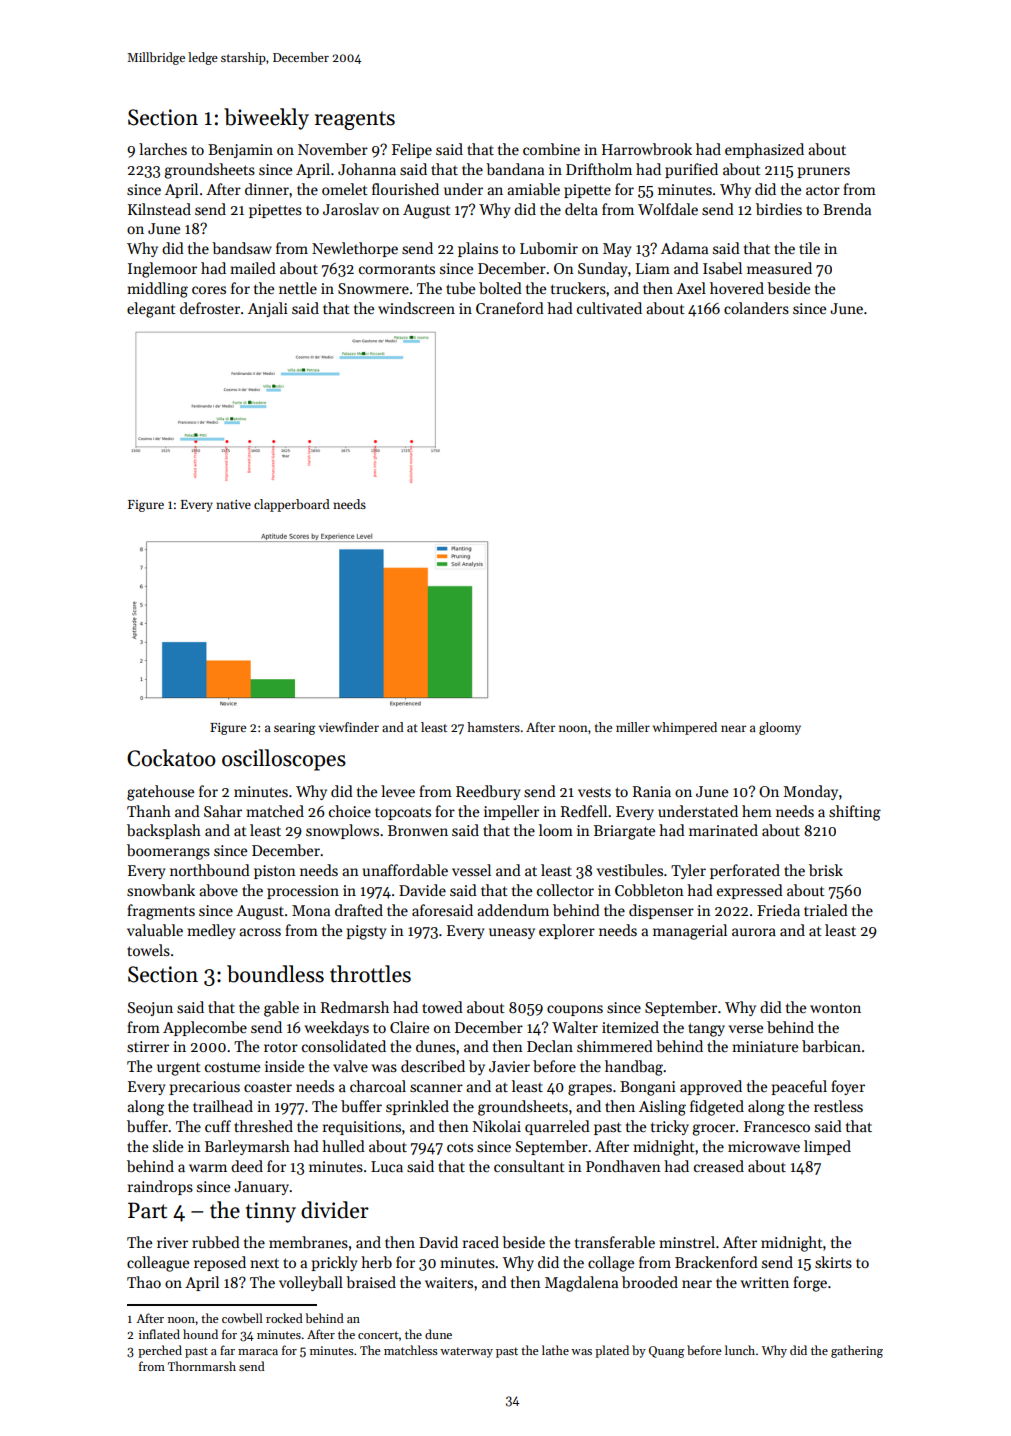 The height and width of the screenshot is (1436, 1011). I want to click on pruners, so click(823, 172).
